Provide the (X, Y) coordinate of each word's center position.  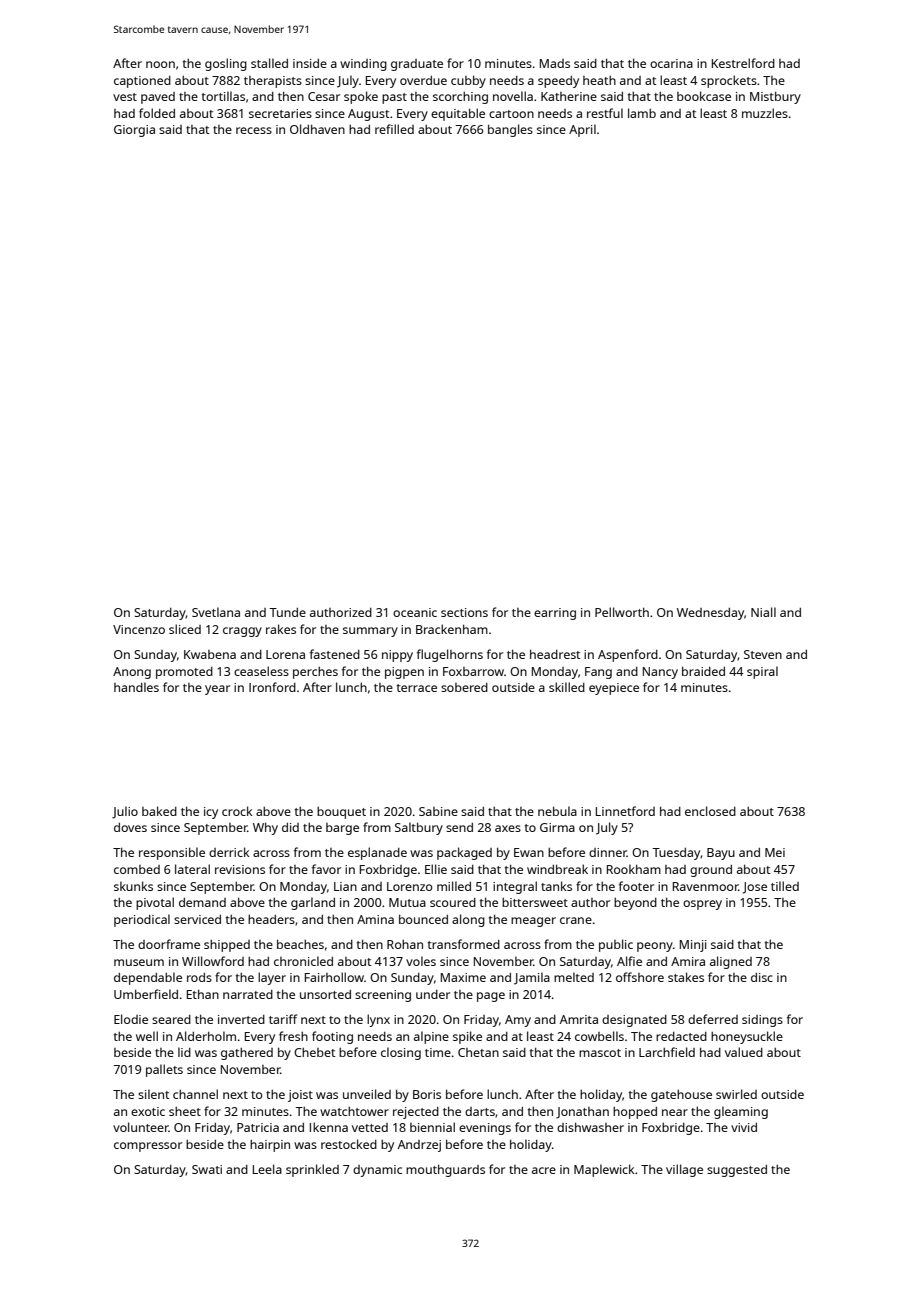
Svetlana (216, 612)
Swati (207, 1169)
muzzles (765, 113)
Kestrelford (743, 63)
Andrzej (419, 1146)
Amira (688, 961)
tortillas (223, 96)
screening (383, 996)
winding (363, 65)
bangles (510, 130)
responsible (172, 853)
